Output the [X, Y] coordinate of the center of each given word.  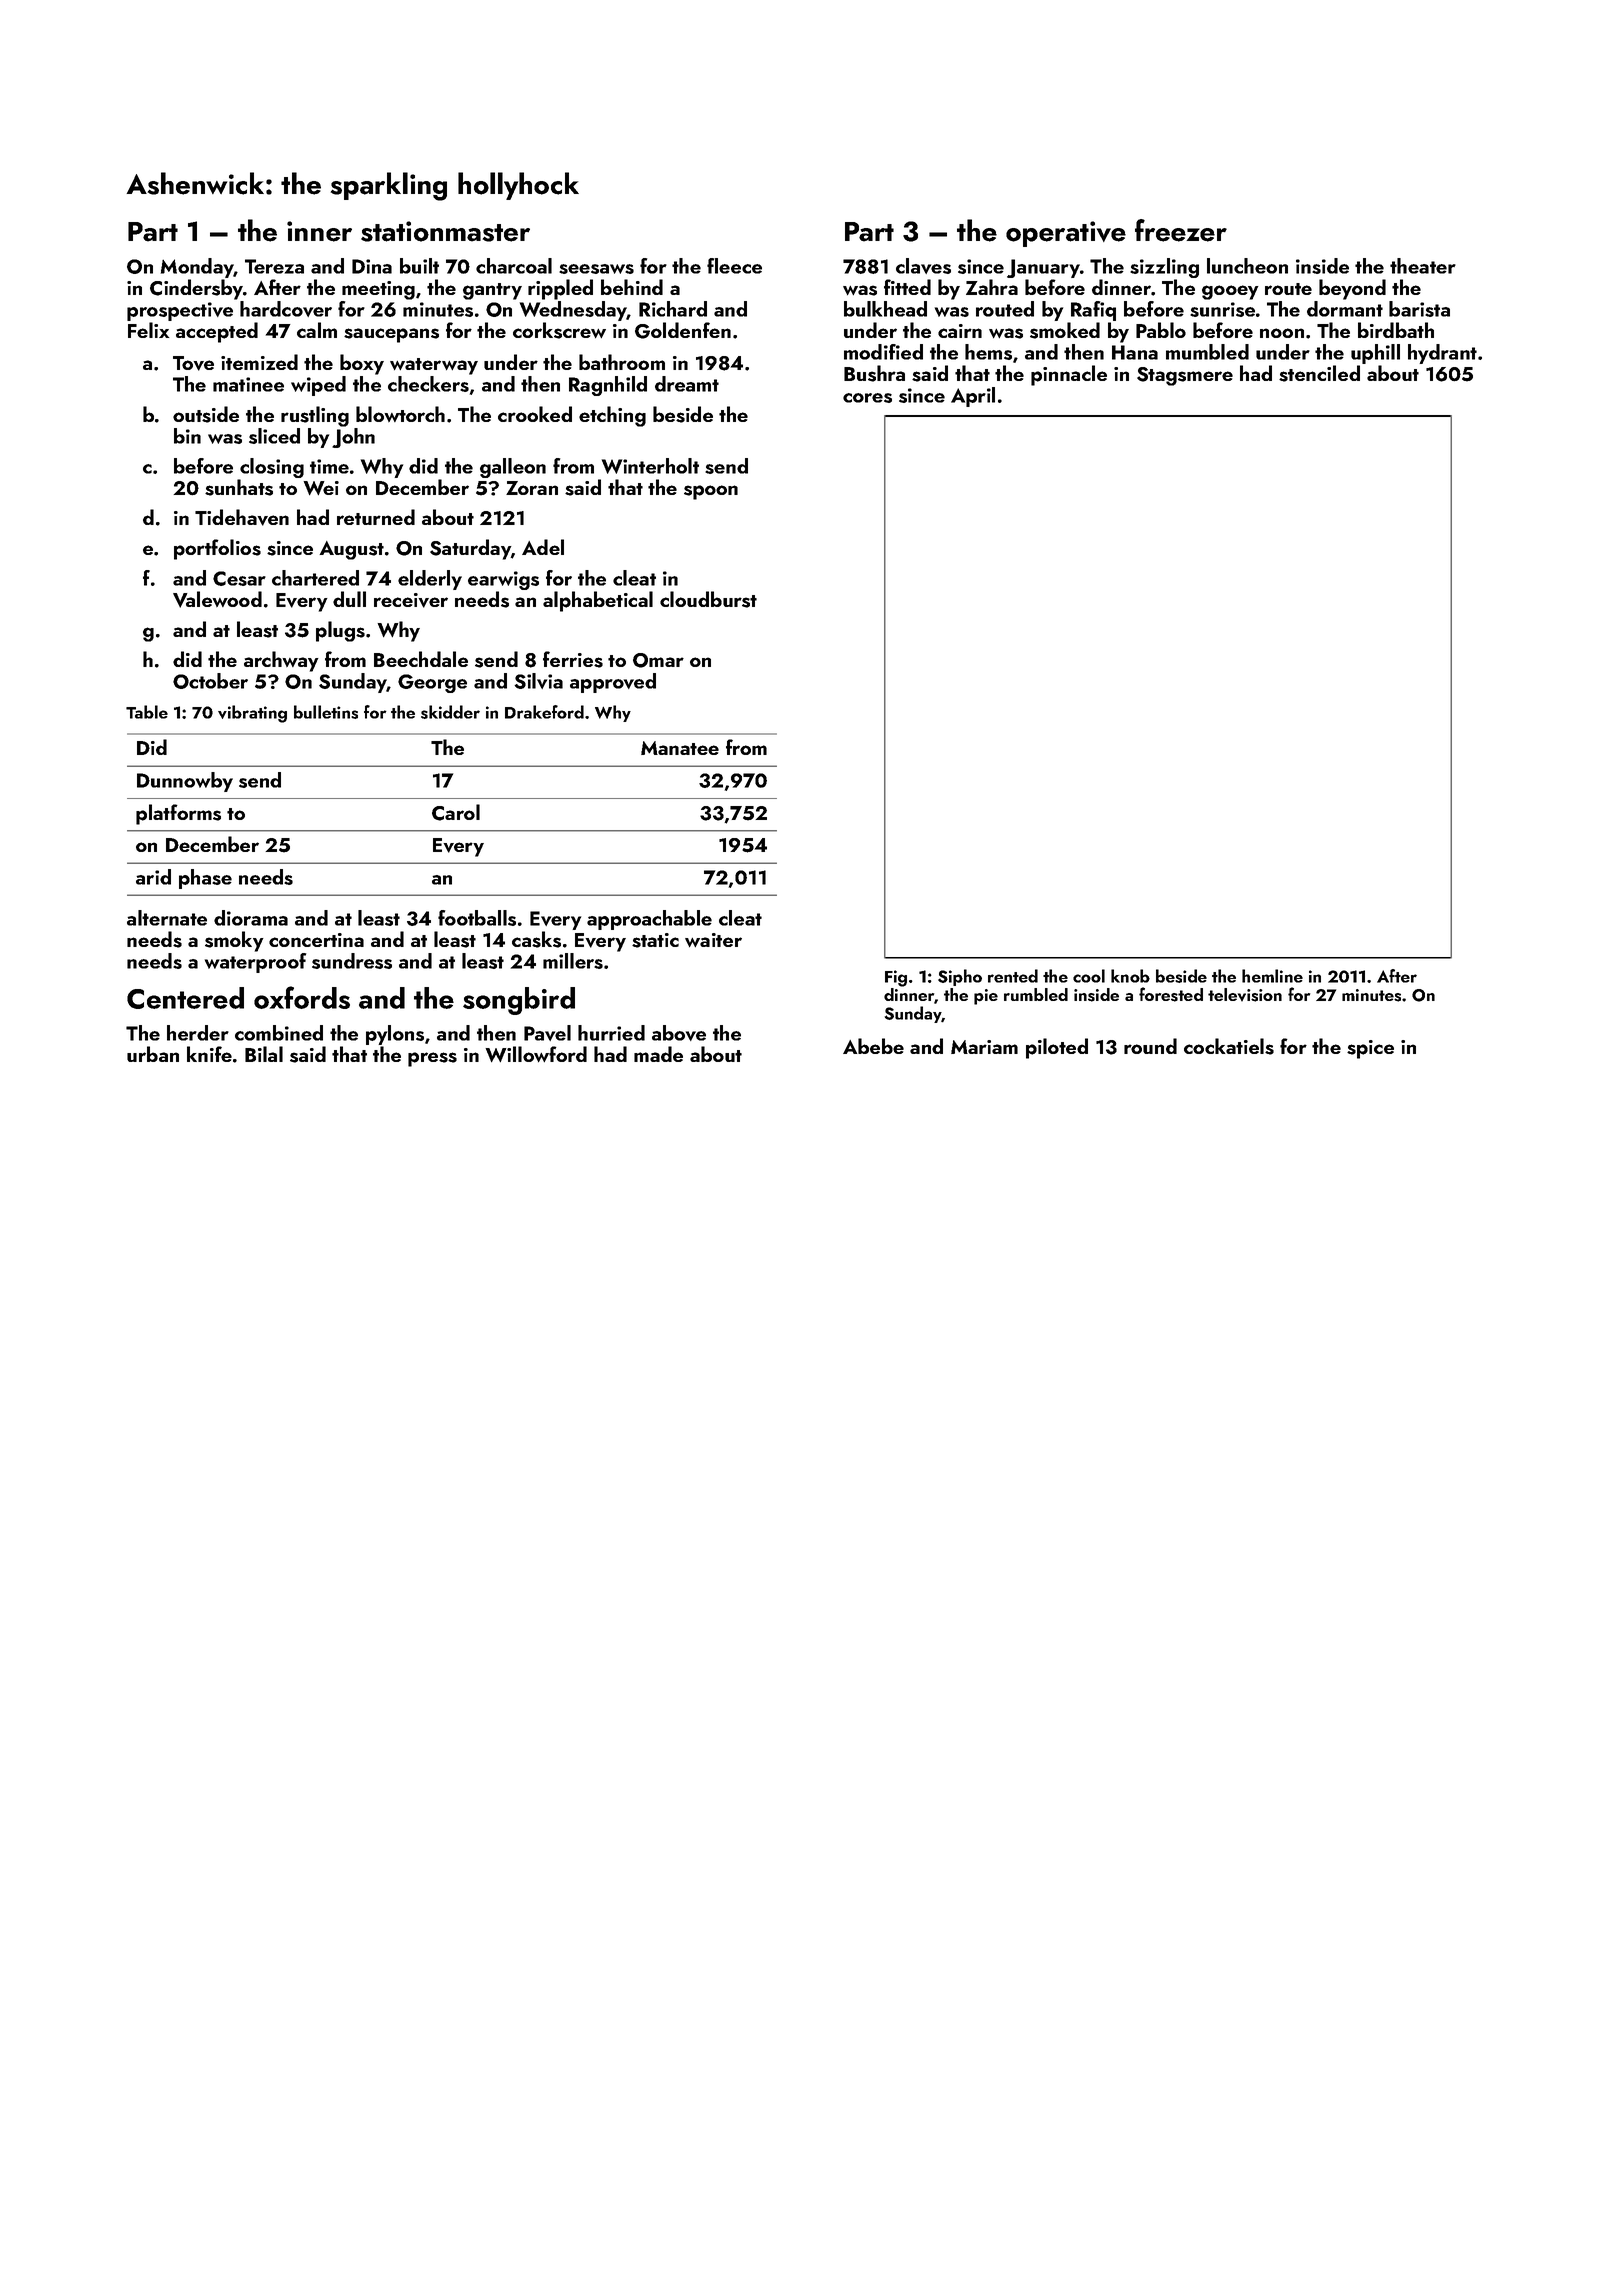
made [658, 1054]
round [1150, 1046]
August [351, 550]
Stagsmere [1185, 376]
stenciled [1319, 373]
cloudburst [708, 599]
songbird [519, 1001]
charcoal [514, 266]
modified [883, 352]
